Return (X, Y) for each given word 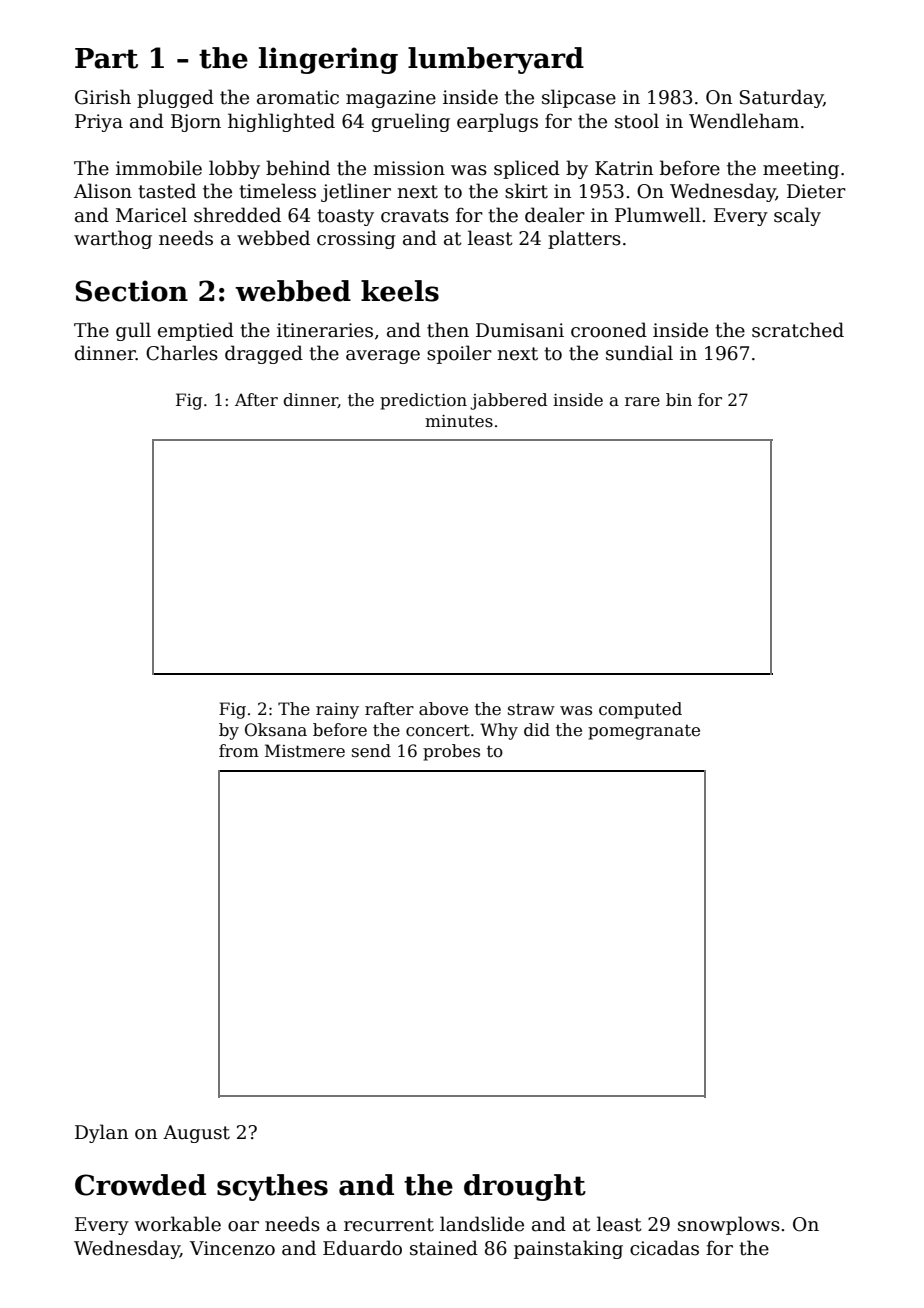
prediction (423, 401)
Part (106, 58)
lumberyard (496, 60)
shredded (237, 215)
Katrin (624, 168)
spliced (527, 169)
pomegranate (644, 732)
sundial (639, 353)
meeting (801, 170)
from (239, 751)
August (196, 1134)
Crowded (140, 1185)
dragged (264, 354)
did (537, 729)
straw (531, 709)
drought (525, 1187)
